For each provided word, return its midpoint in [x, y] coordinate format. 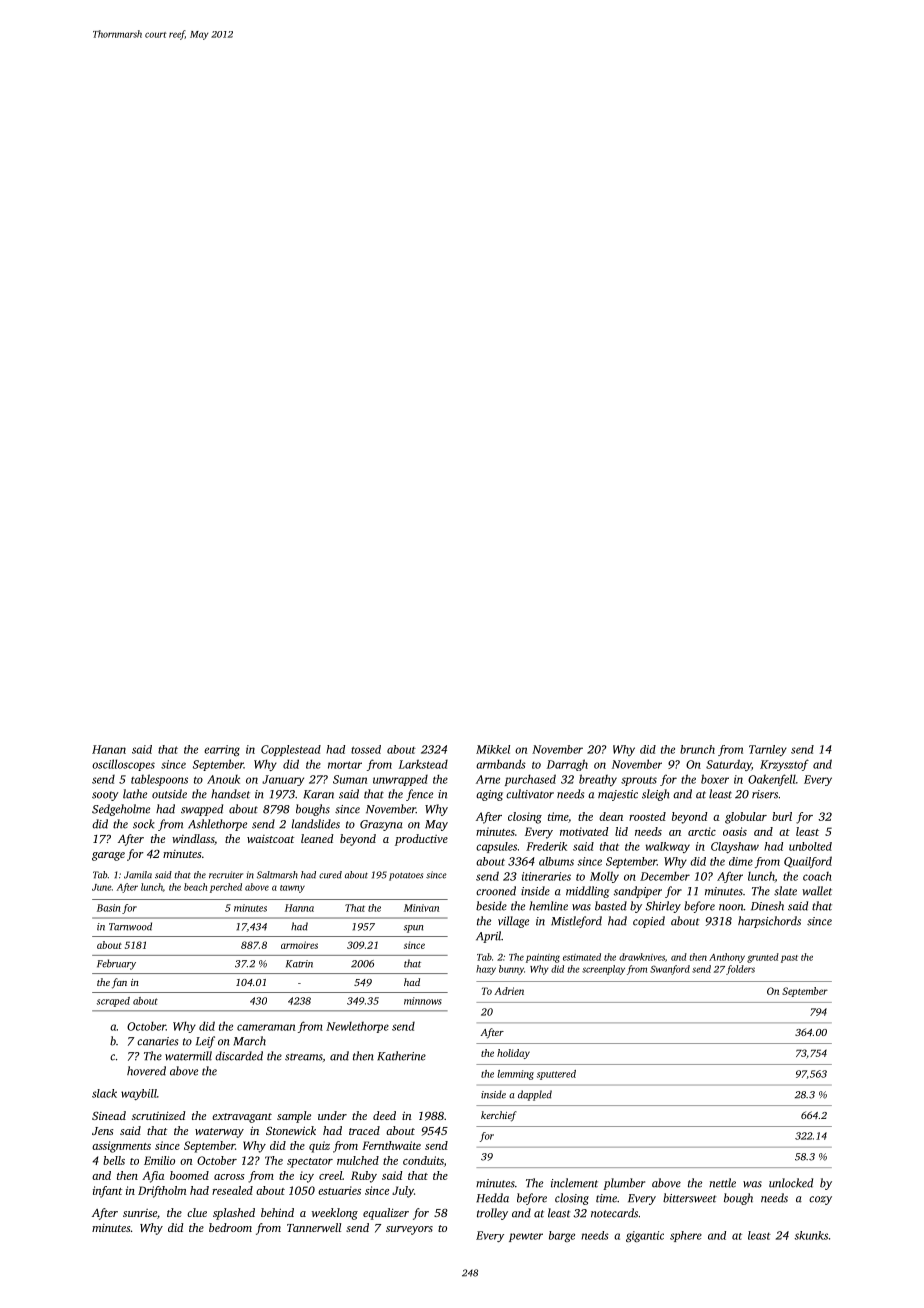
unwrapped [400, 780]
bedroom [230, 1227]
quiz [319, 1147]
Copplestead [291, 750]
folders [740, 970]
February [116, 964]
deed [384, 1115]
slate [785, 891]
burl [782, 816]
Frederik [546, 846]
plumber [624, 1184]
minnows [423, 1001]
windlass [193, 838]
